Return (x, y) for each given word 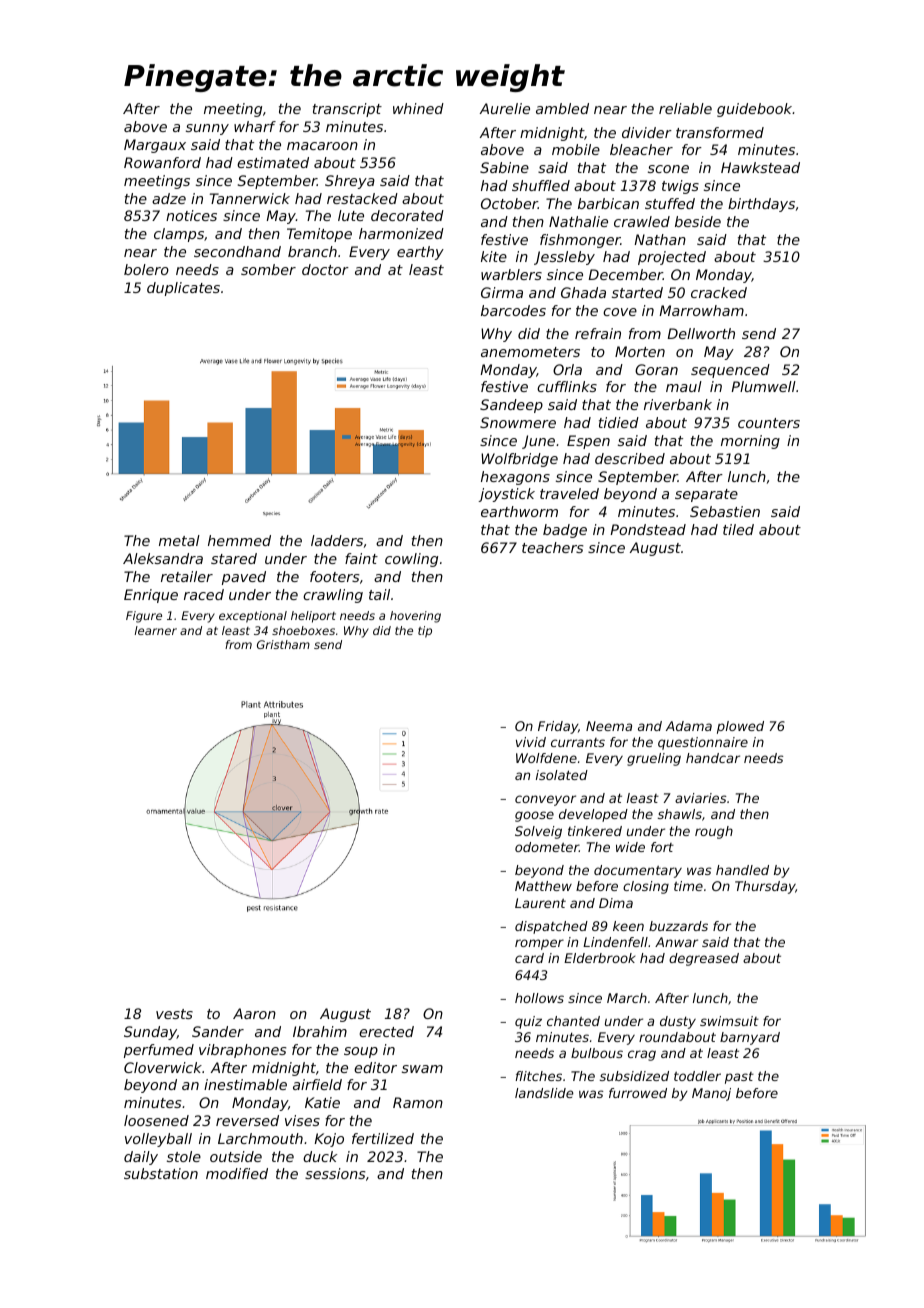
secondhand (237, 251)
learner (156, 630)
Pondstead (648, 529)
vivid (531, 742)
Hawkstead (760, 167)
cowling (411, 560)
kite (494, 256)
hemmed (239, 540)
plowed (740, 727)
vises (302, 1120)
